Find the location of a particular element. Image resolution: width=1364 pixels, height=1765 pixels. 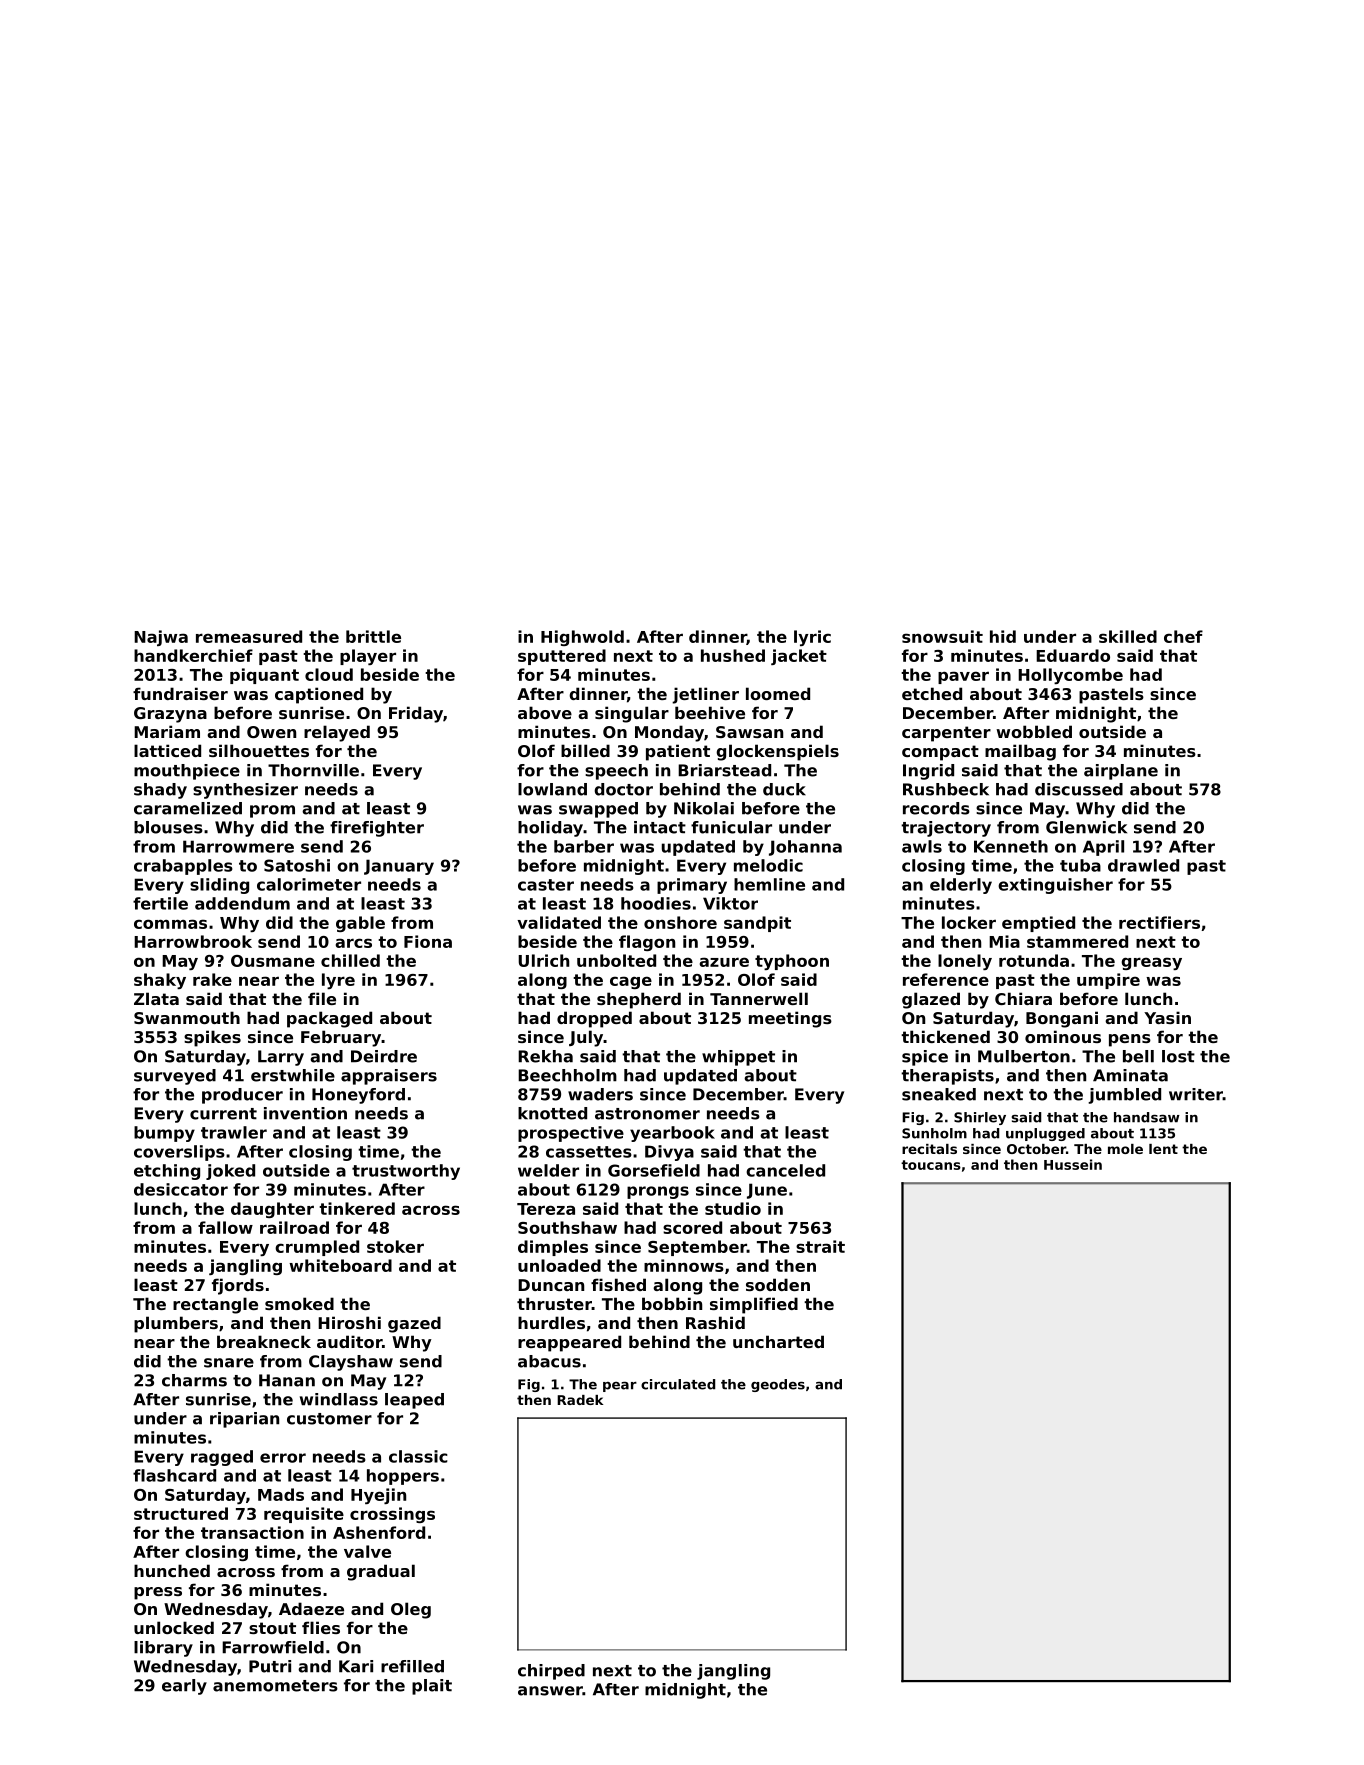

chirped is located at coordinates (551, 1672).
